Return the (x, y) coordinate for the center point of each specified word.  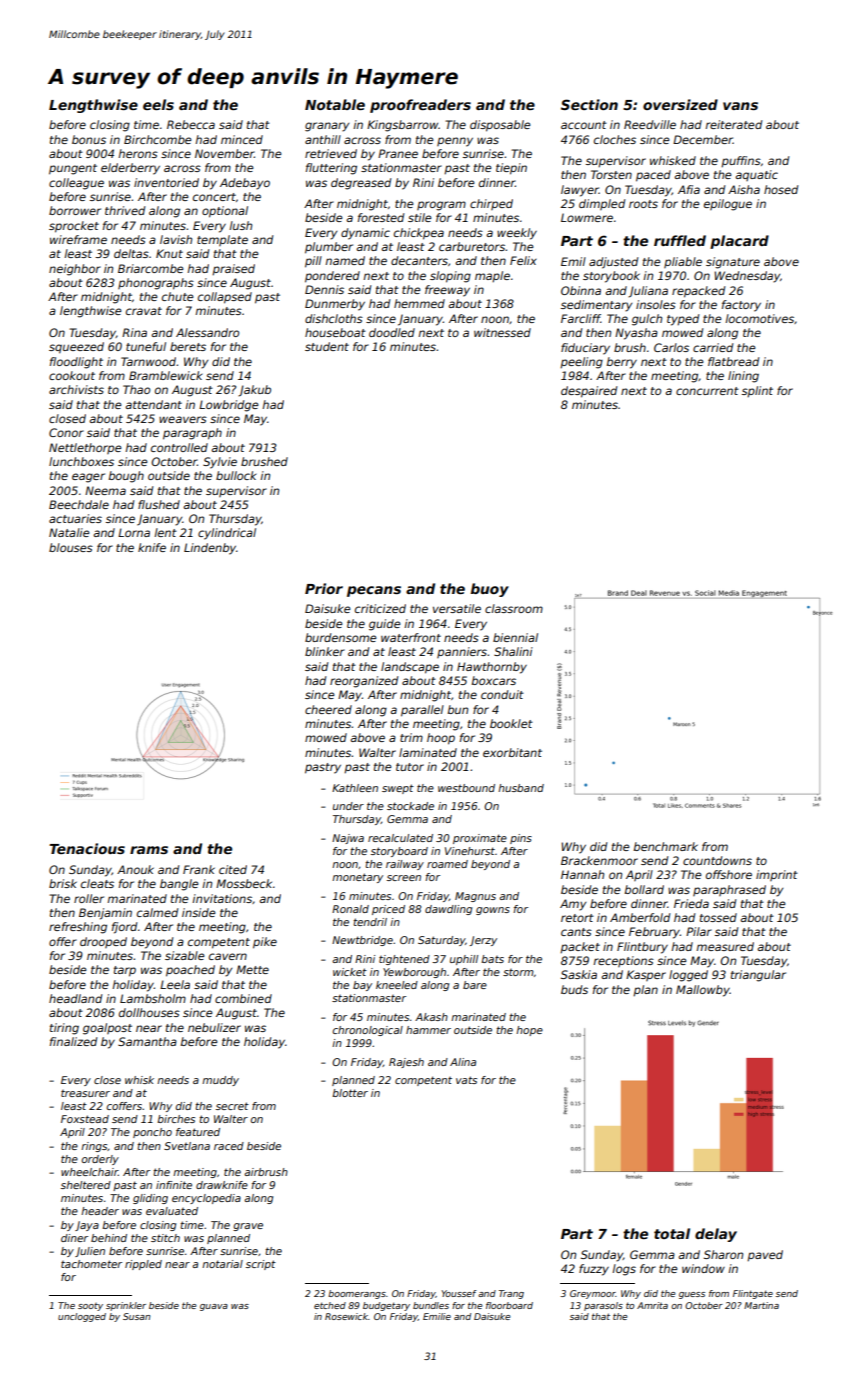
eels (158, 104)
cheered (328, 709)
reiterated (733, 124)
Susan (136, 1316)
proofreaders (420, 106)
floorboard (509, 1305)
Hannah (582, 874)
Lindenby (210, 549)
